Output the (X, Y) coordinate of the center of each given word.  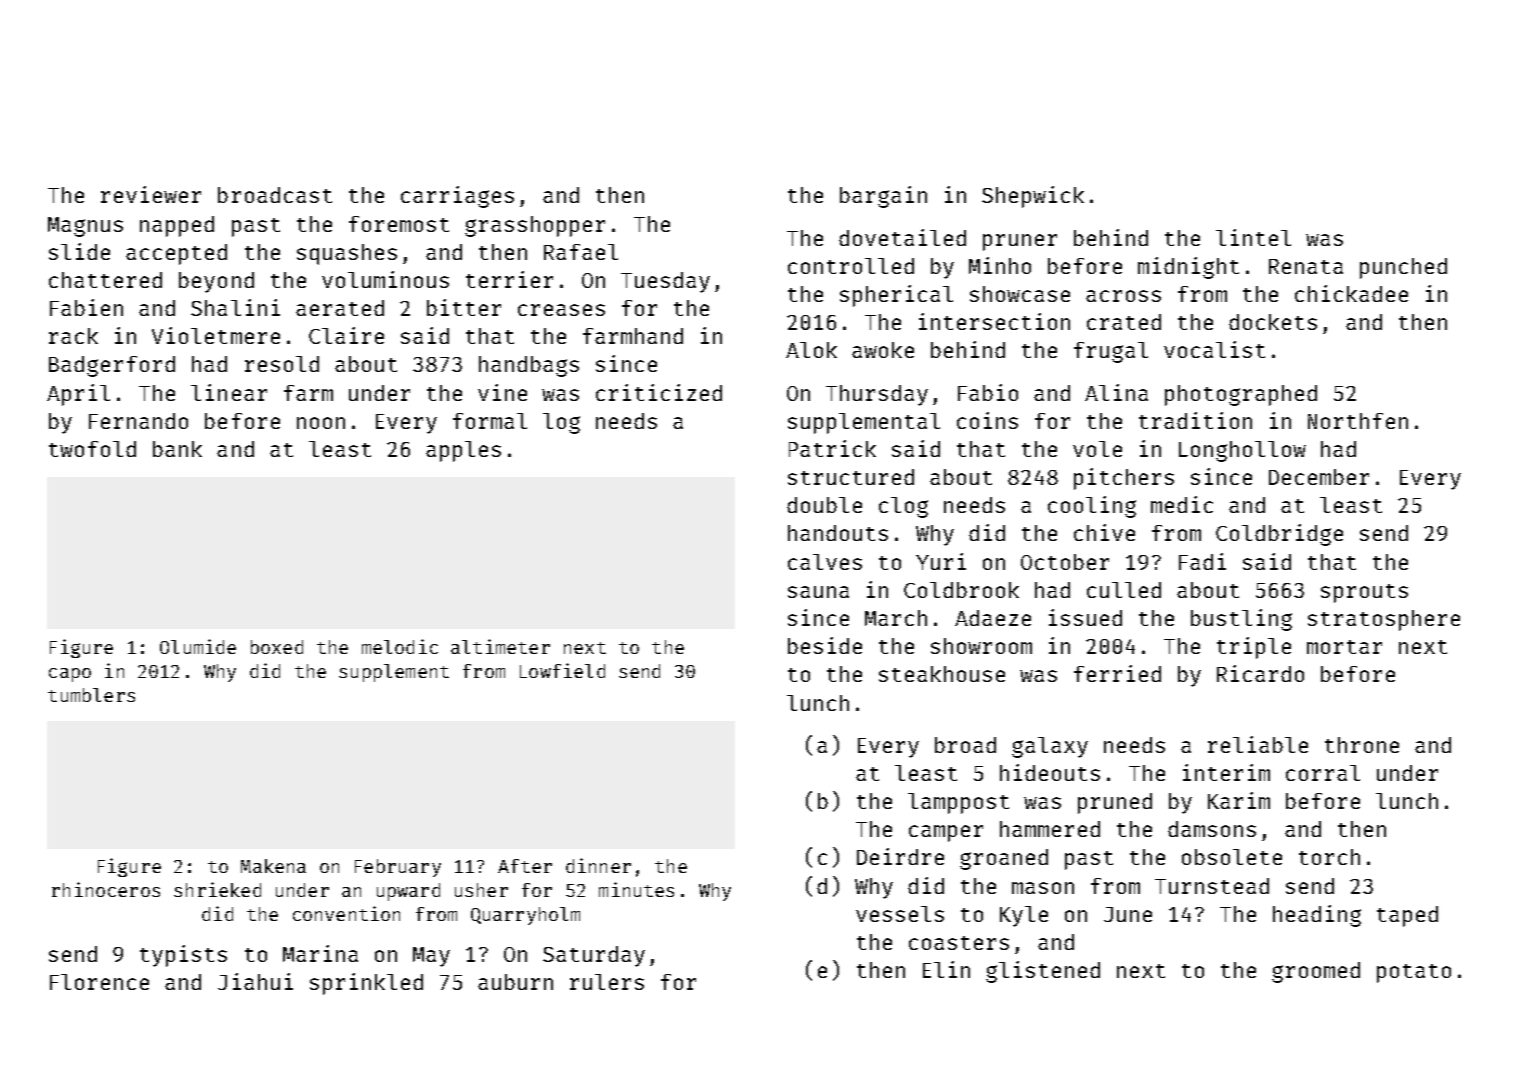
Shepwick (1033, 197)
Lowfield (562, 670)
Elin (946, 969)
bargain (883, 197)
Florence (99, 982)
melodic (400, 646)
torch (1329, 857)
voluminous (385, 279)
